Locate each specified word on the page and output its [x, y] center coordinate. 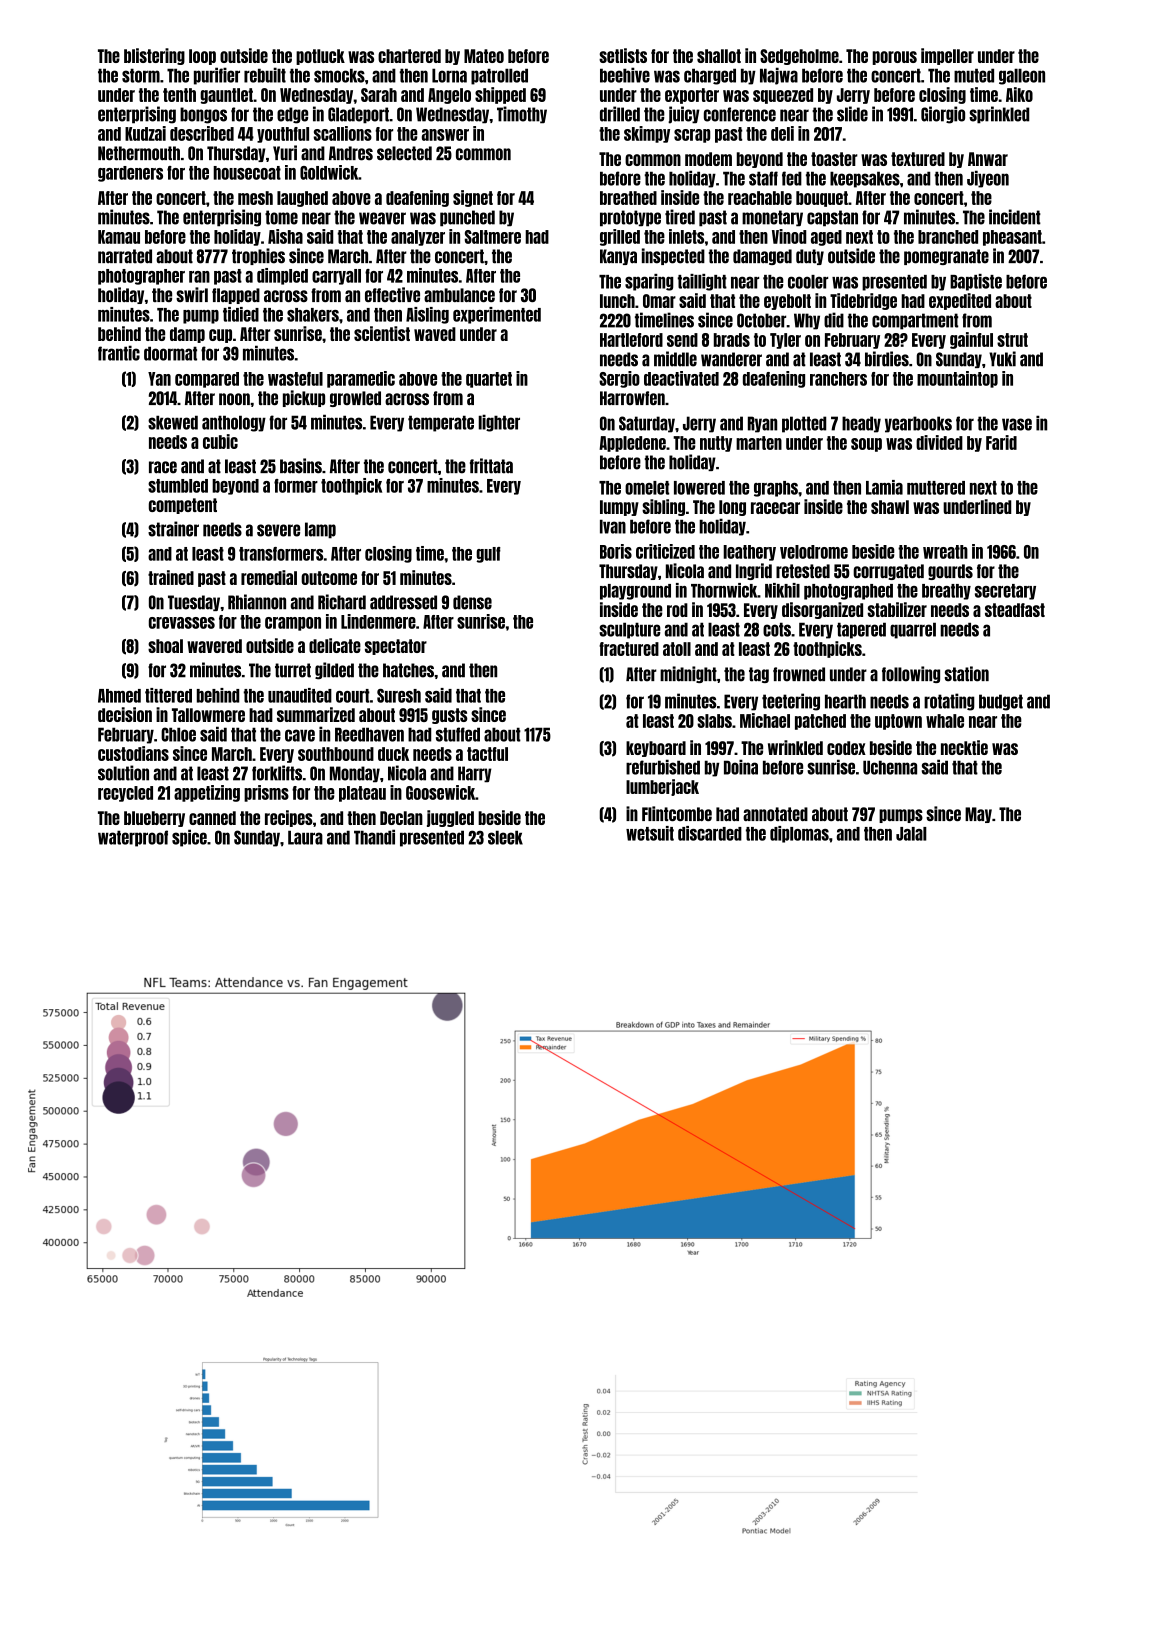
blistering [154, 56]
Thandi [374, 837]
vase [1017, 424]
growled [355, 399]
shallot [719, 56]
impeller [947, 56]
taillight [702, 282]
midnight [688, 674]
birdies [887, 359]
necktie [964, 747]
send [682, 340]
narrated [125, 256]
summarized [316, 714]
